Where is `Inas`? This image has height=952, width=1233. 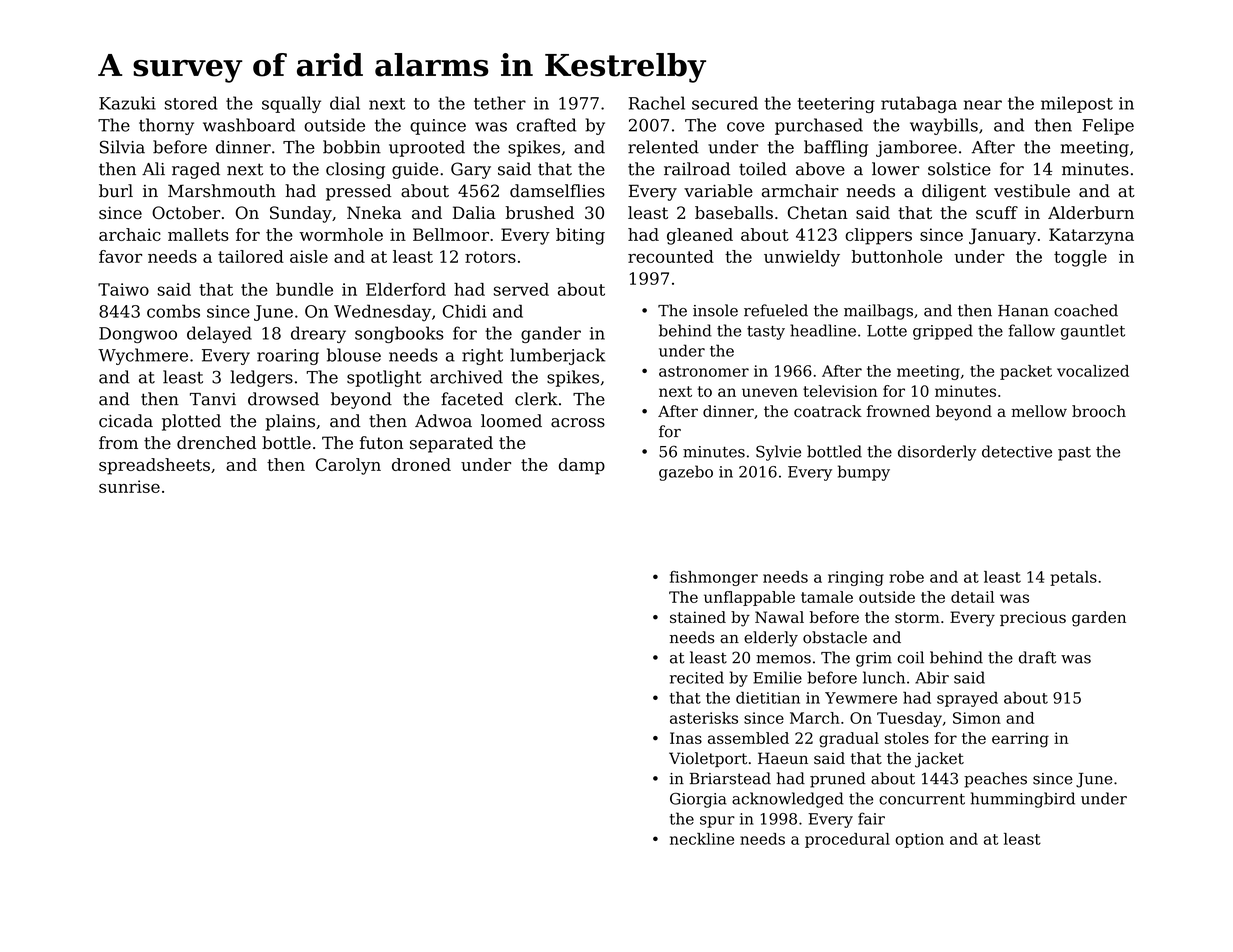 Inas is located at coordinates (686, 738).
